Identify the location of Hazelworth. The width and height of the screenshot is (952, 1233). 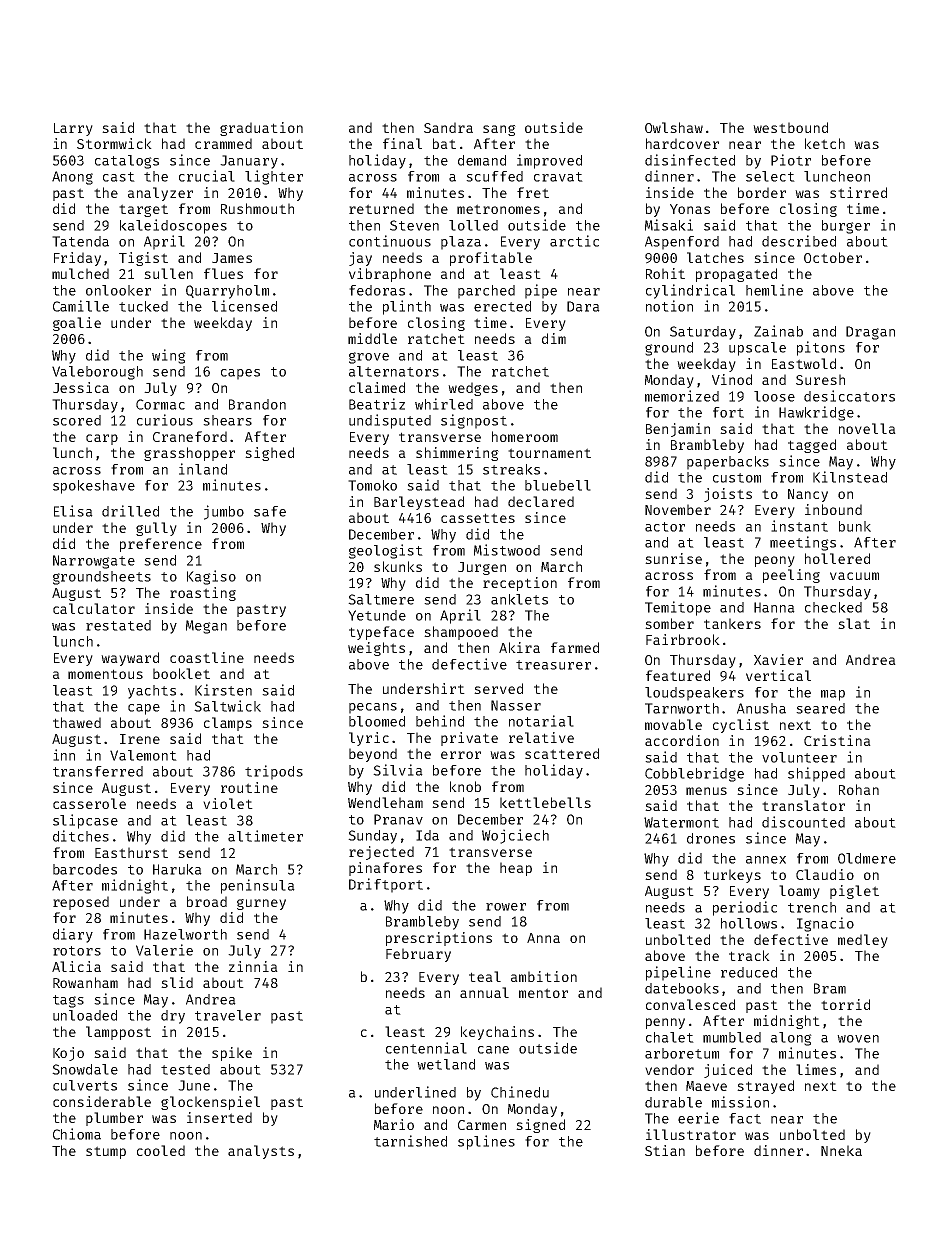
(185, 934).
